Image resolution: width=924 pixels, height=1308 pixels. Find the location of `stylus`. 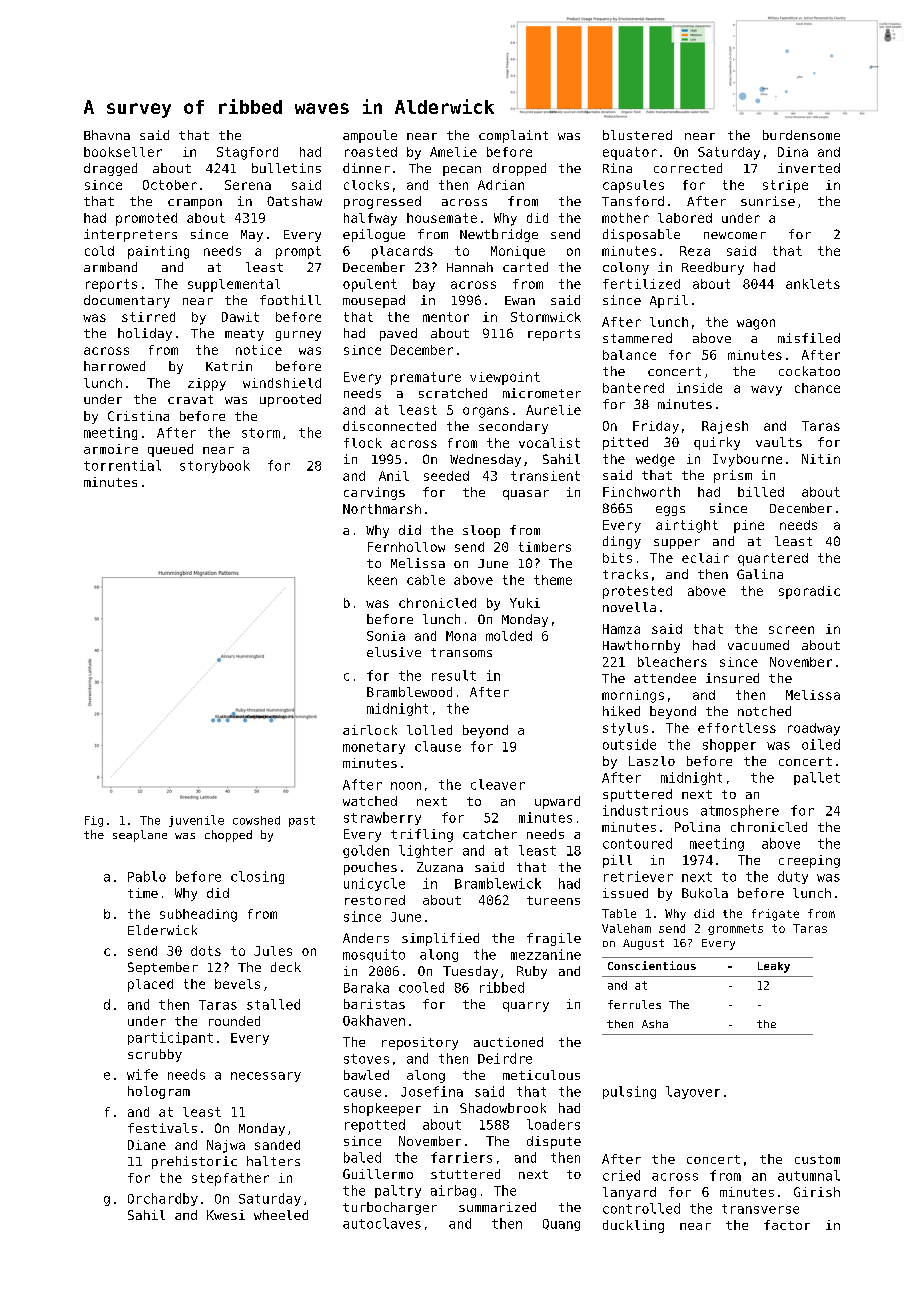

stylus is located at coordinates (625, 729).
